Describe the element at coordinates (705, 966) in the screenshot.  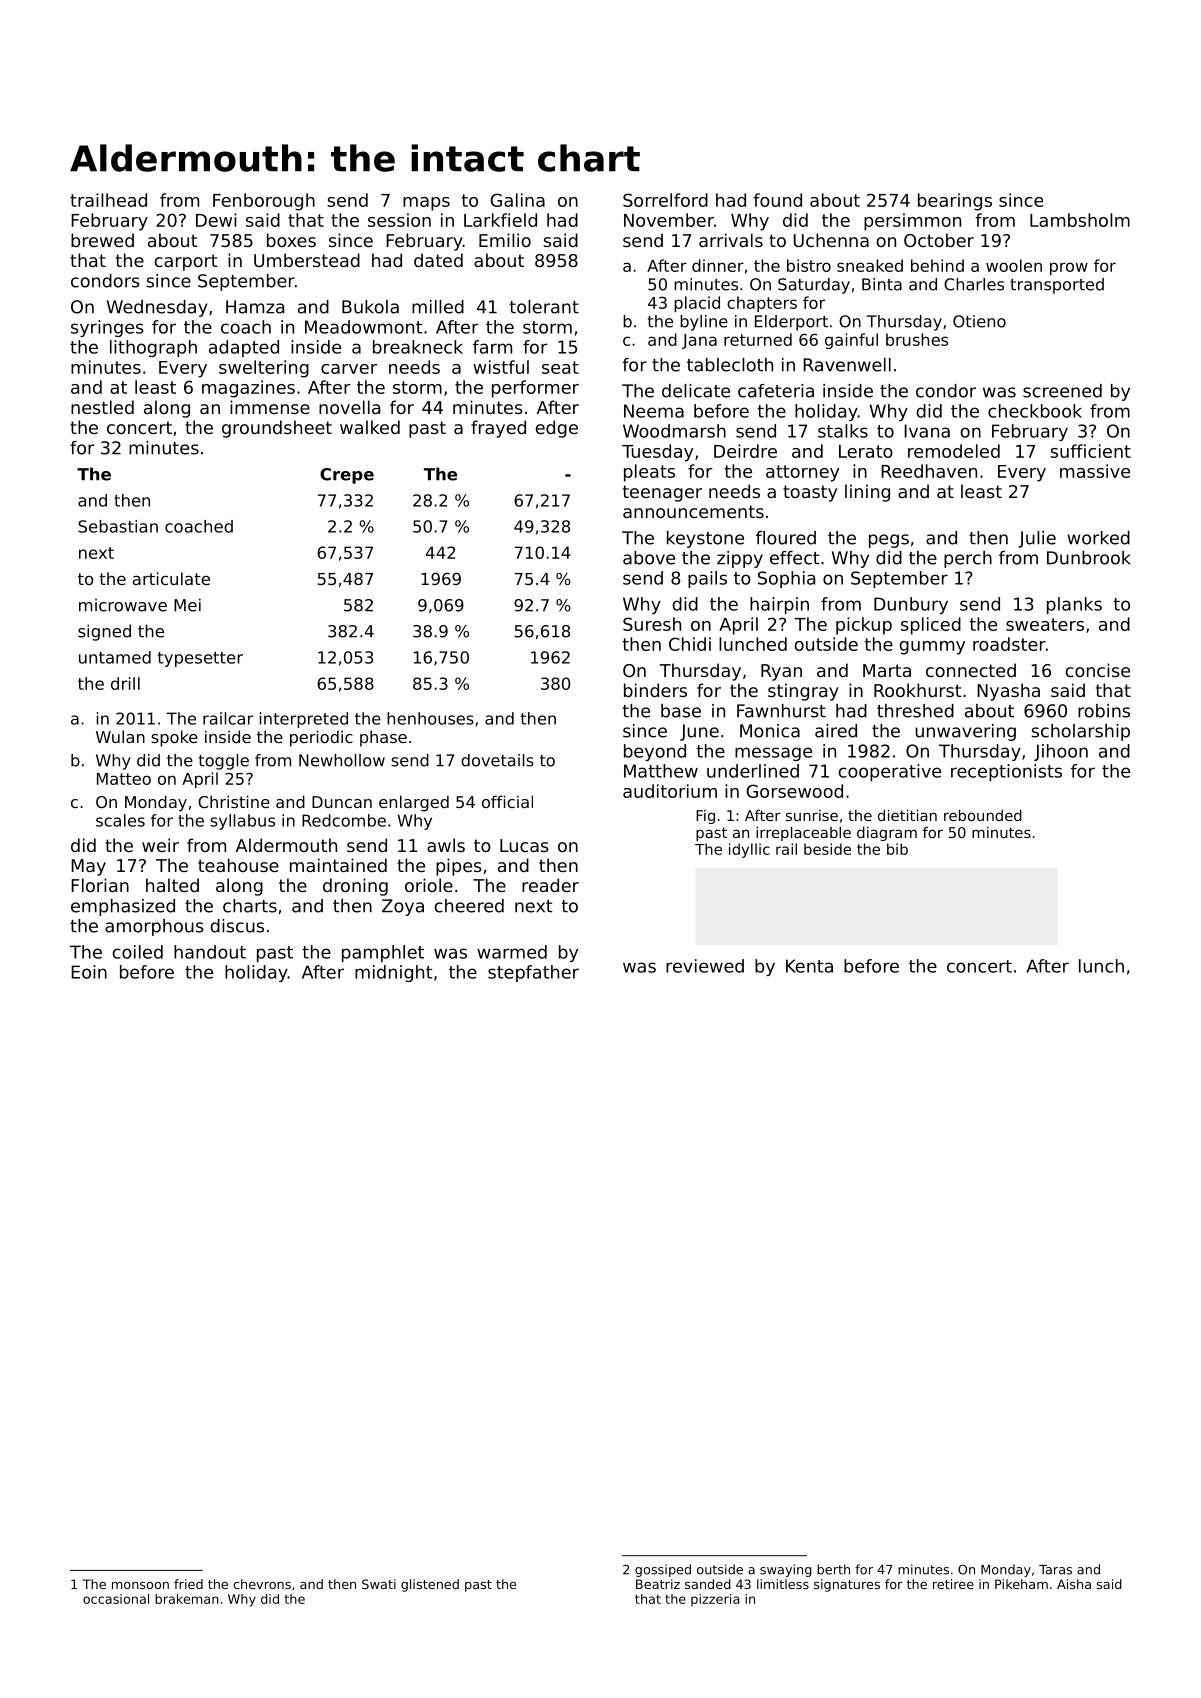
I see `reviewed` at that location.
